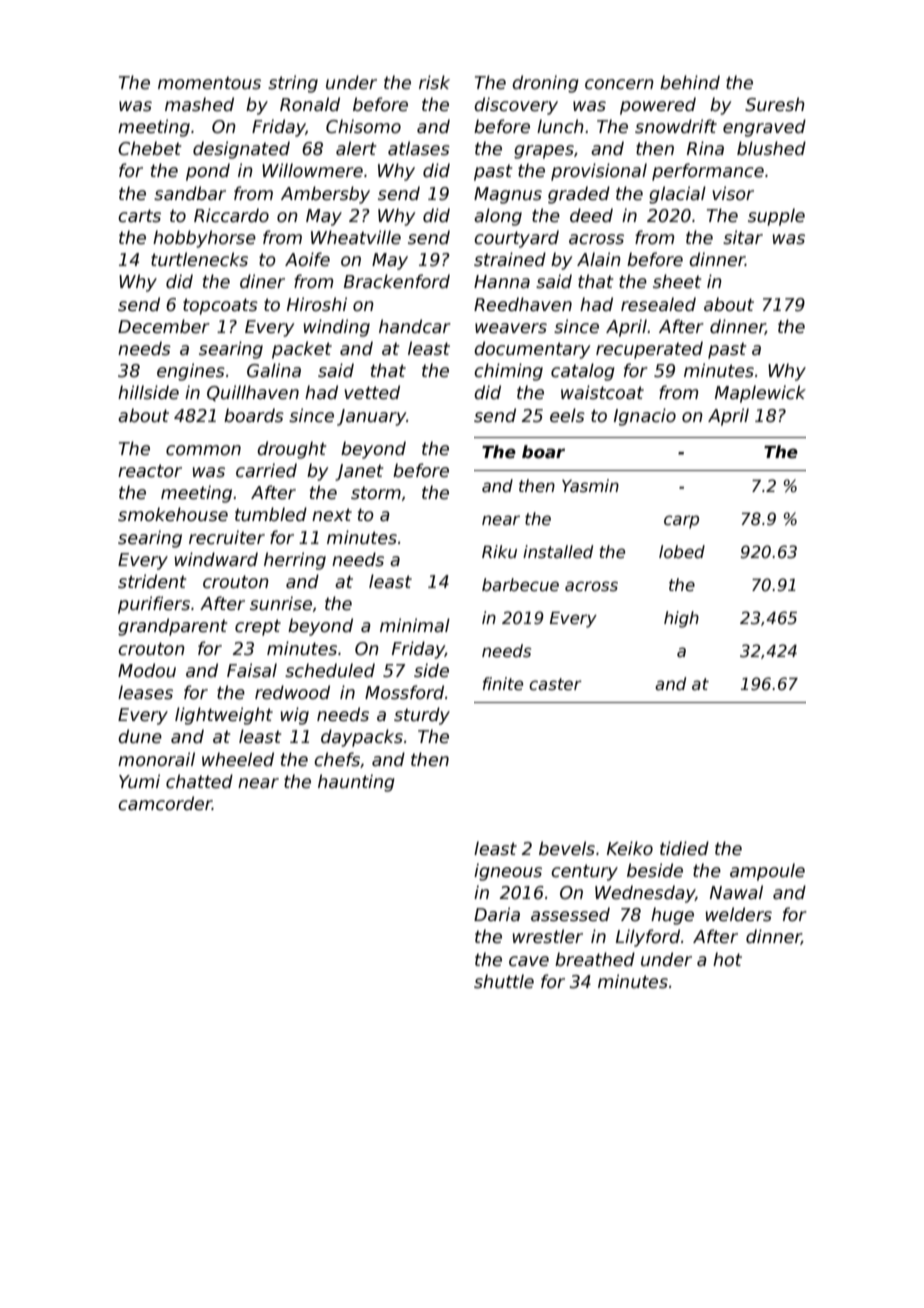 This screenshot has height=1308, width=924. Describe the element at coordinates (499, 551) in the screenshot. I see `Riku` at that location.
